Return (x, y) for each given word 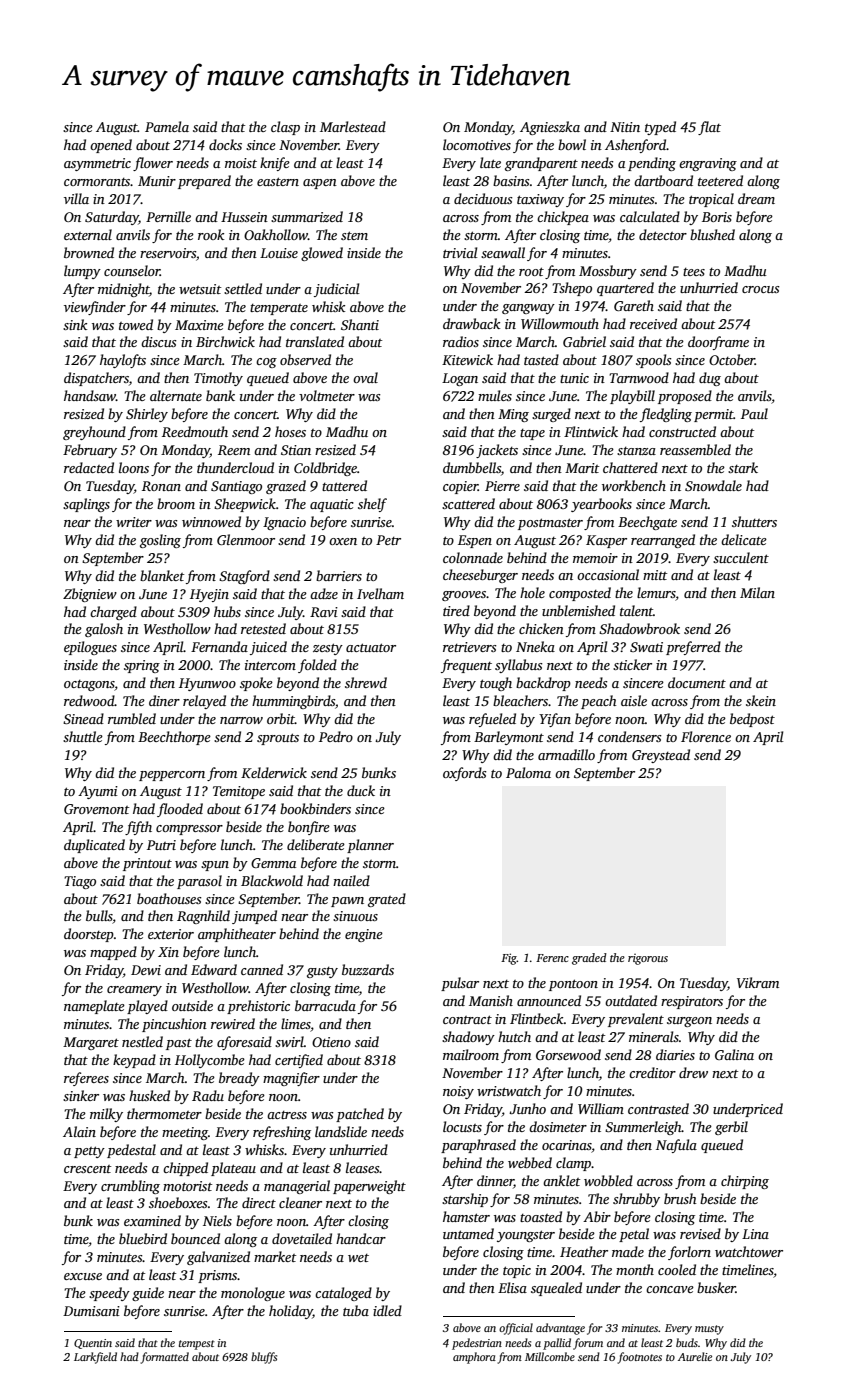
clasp (285, 128)
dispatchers (96, 379)
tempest (197, 1345)
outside (192, 1005)
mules (495, 395)
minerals (654, 1036)
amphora (474, 1358)
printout (147, 864)
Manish (491, 1000)
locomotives (477, 144)
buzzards (368, 969)
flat (709, 128)
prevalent (636, 1020)
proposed (685, 397)
